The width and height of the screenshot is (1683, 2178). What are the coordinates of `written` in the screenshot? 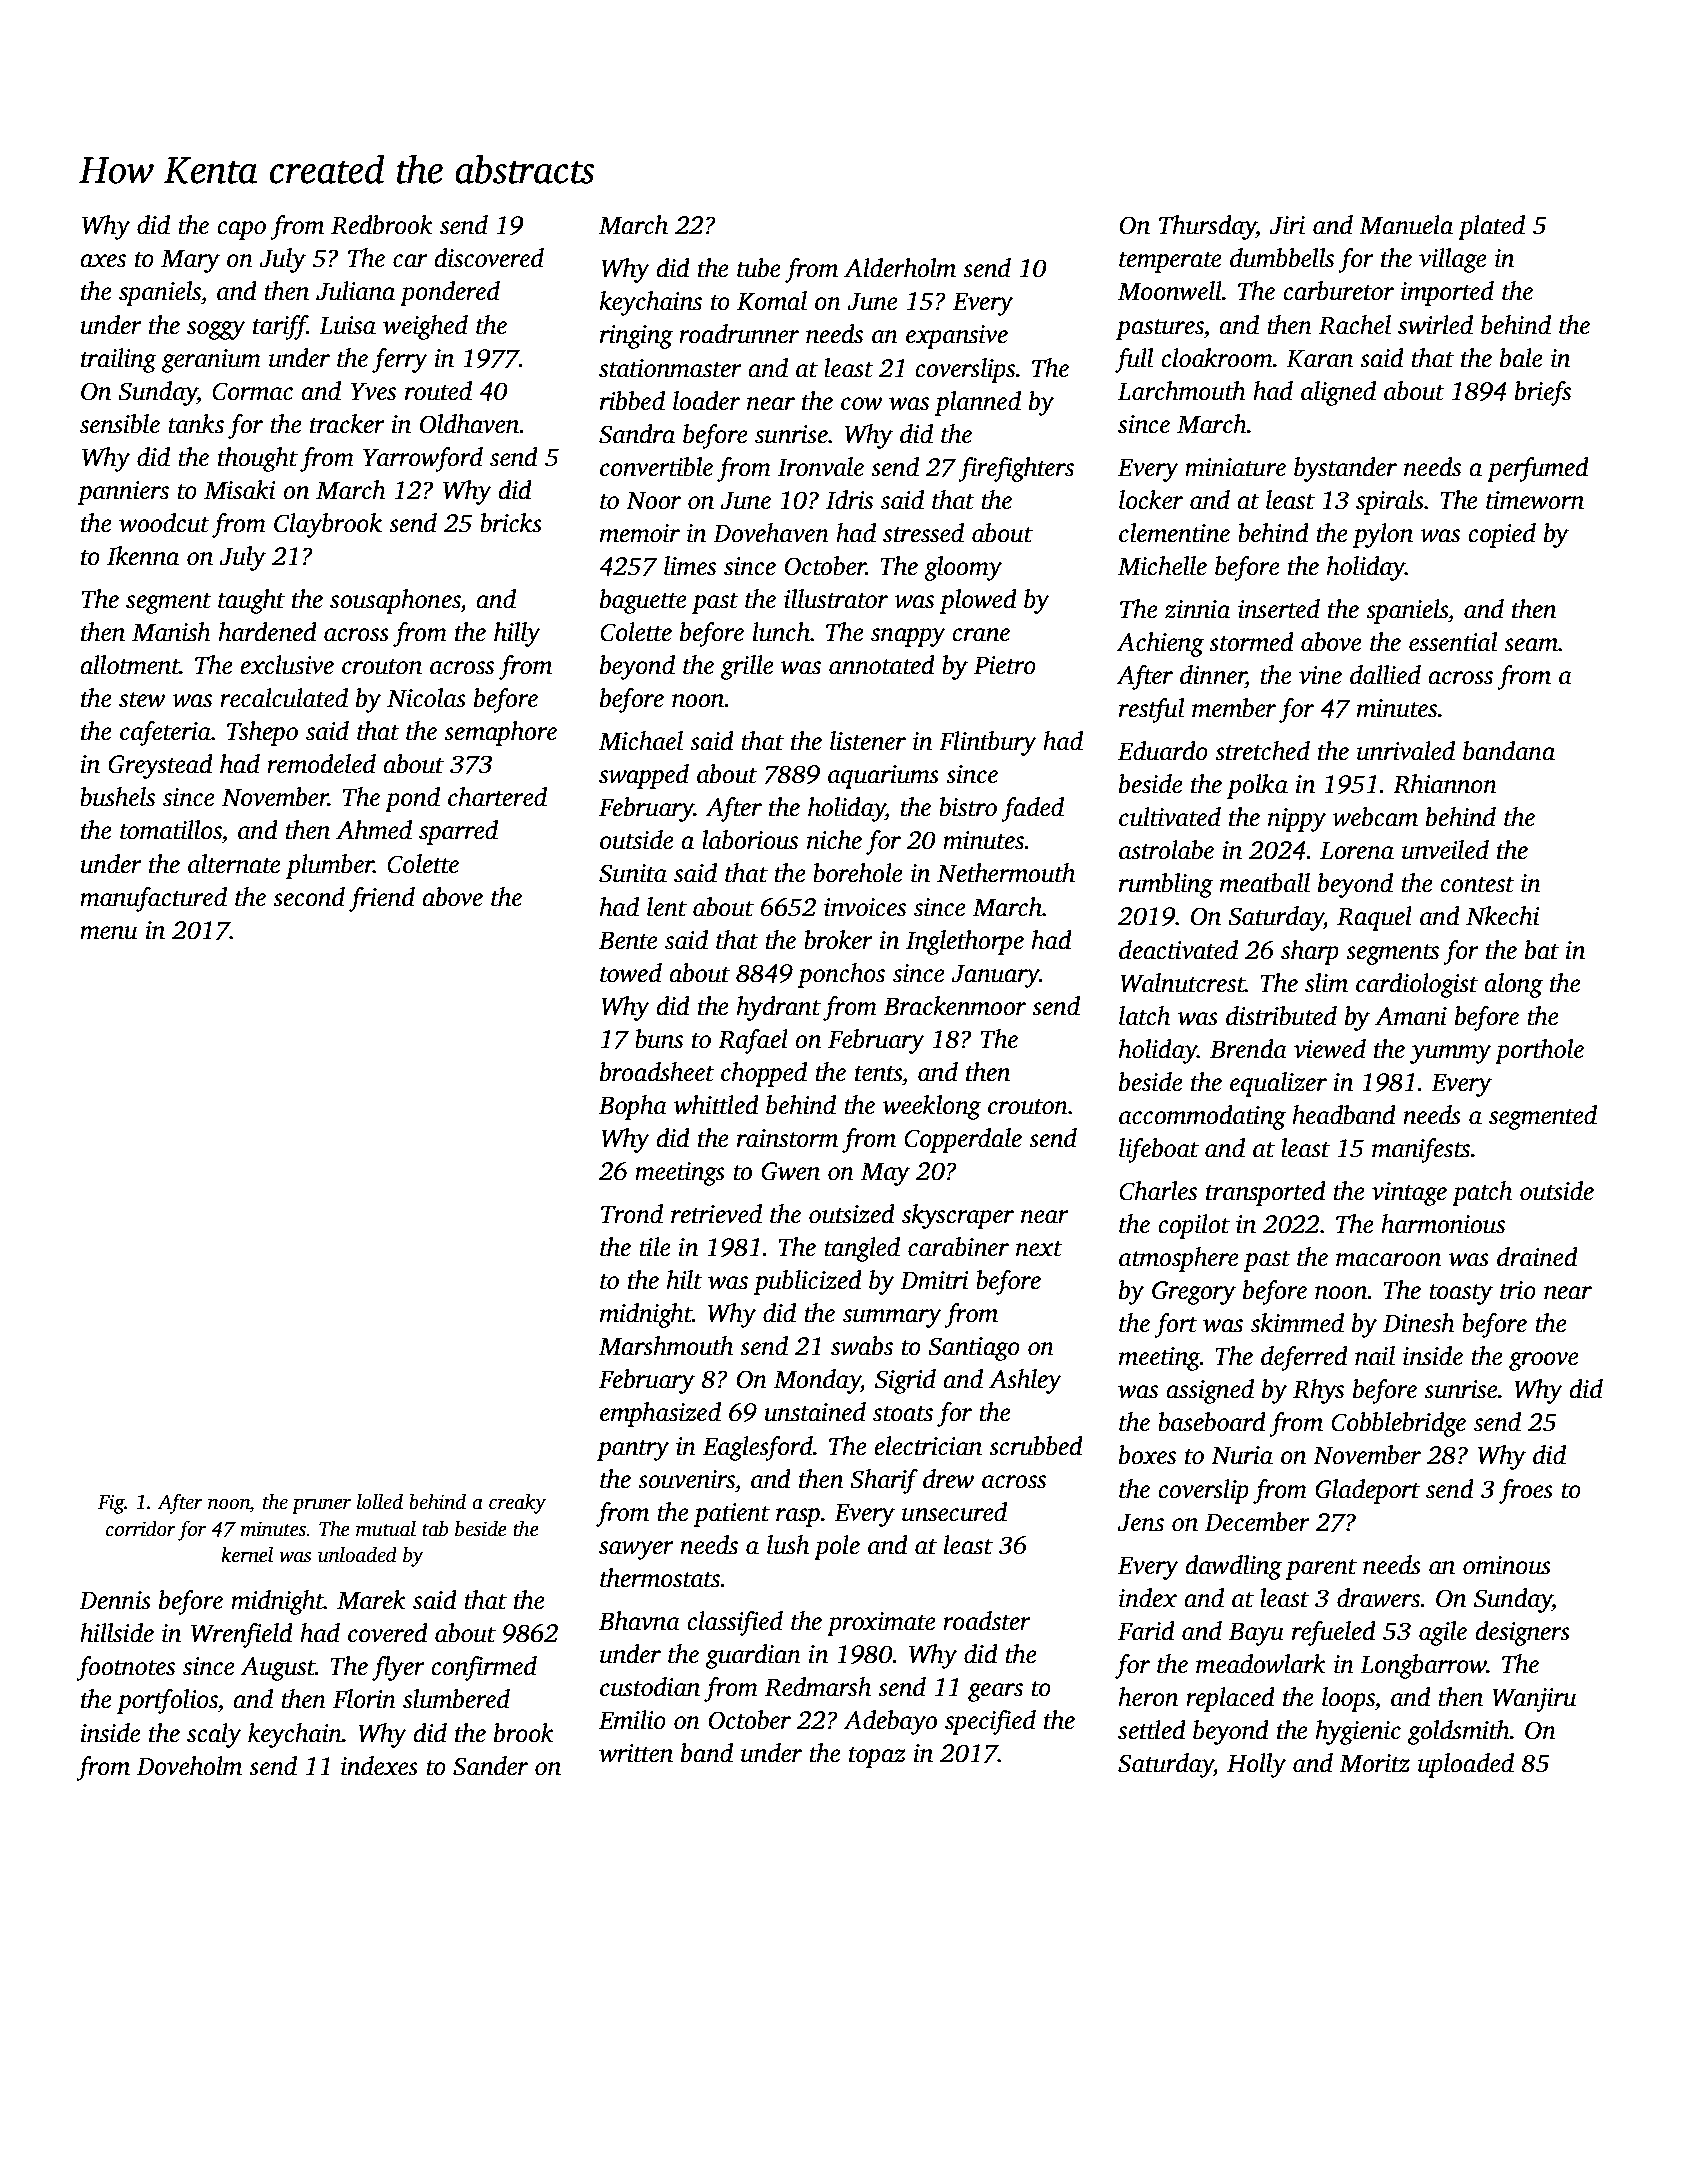 It's located at (636, 1753).
